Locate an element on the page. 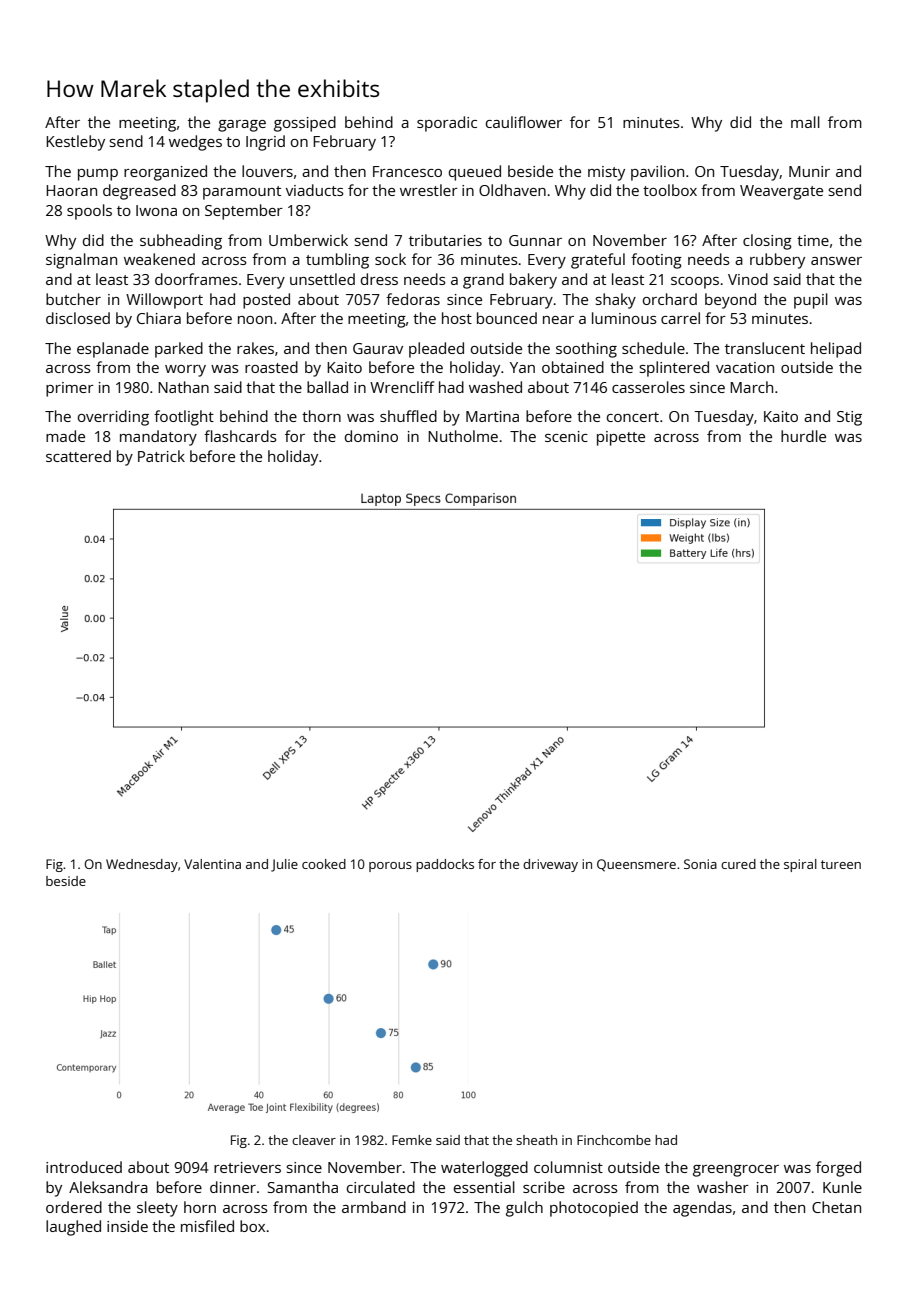  agendas is located at coordinates (702, 1209).
